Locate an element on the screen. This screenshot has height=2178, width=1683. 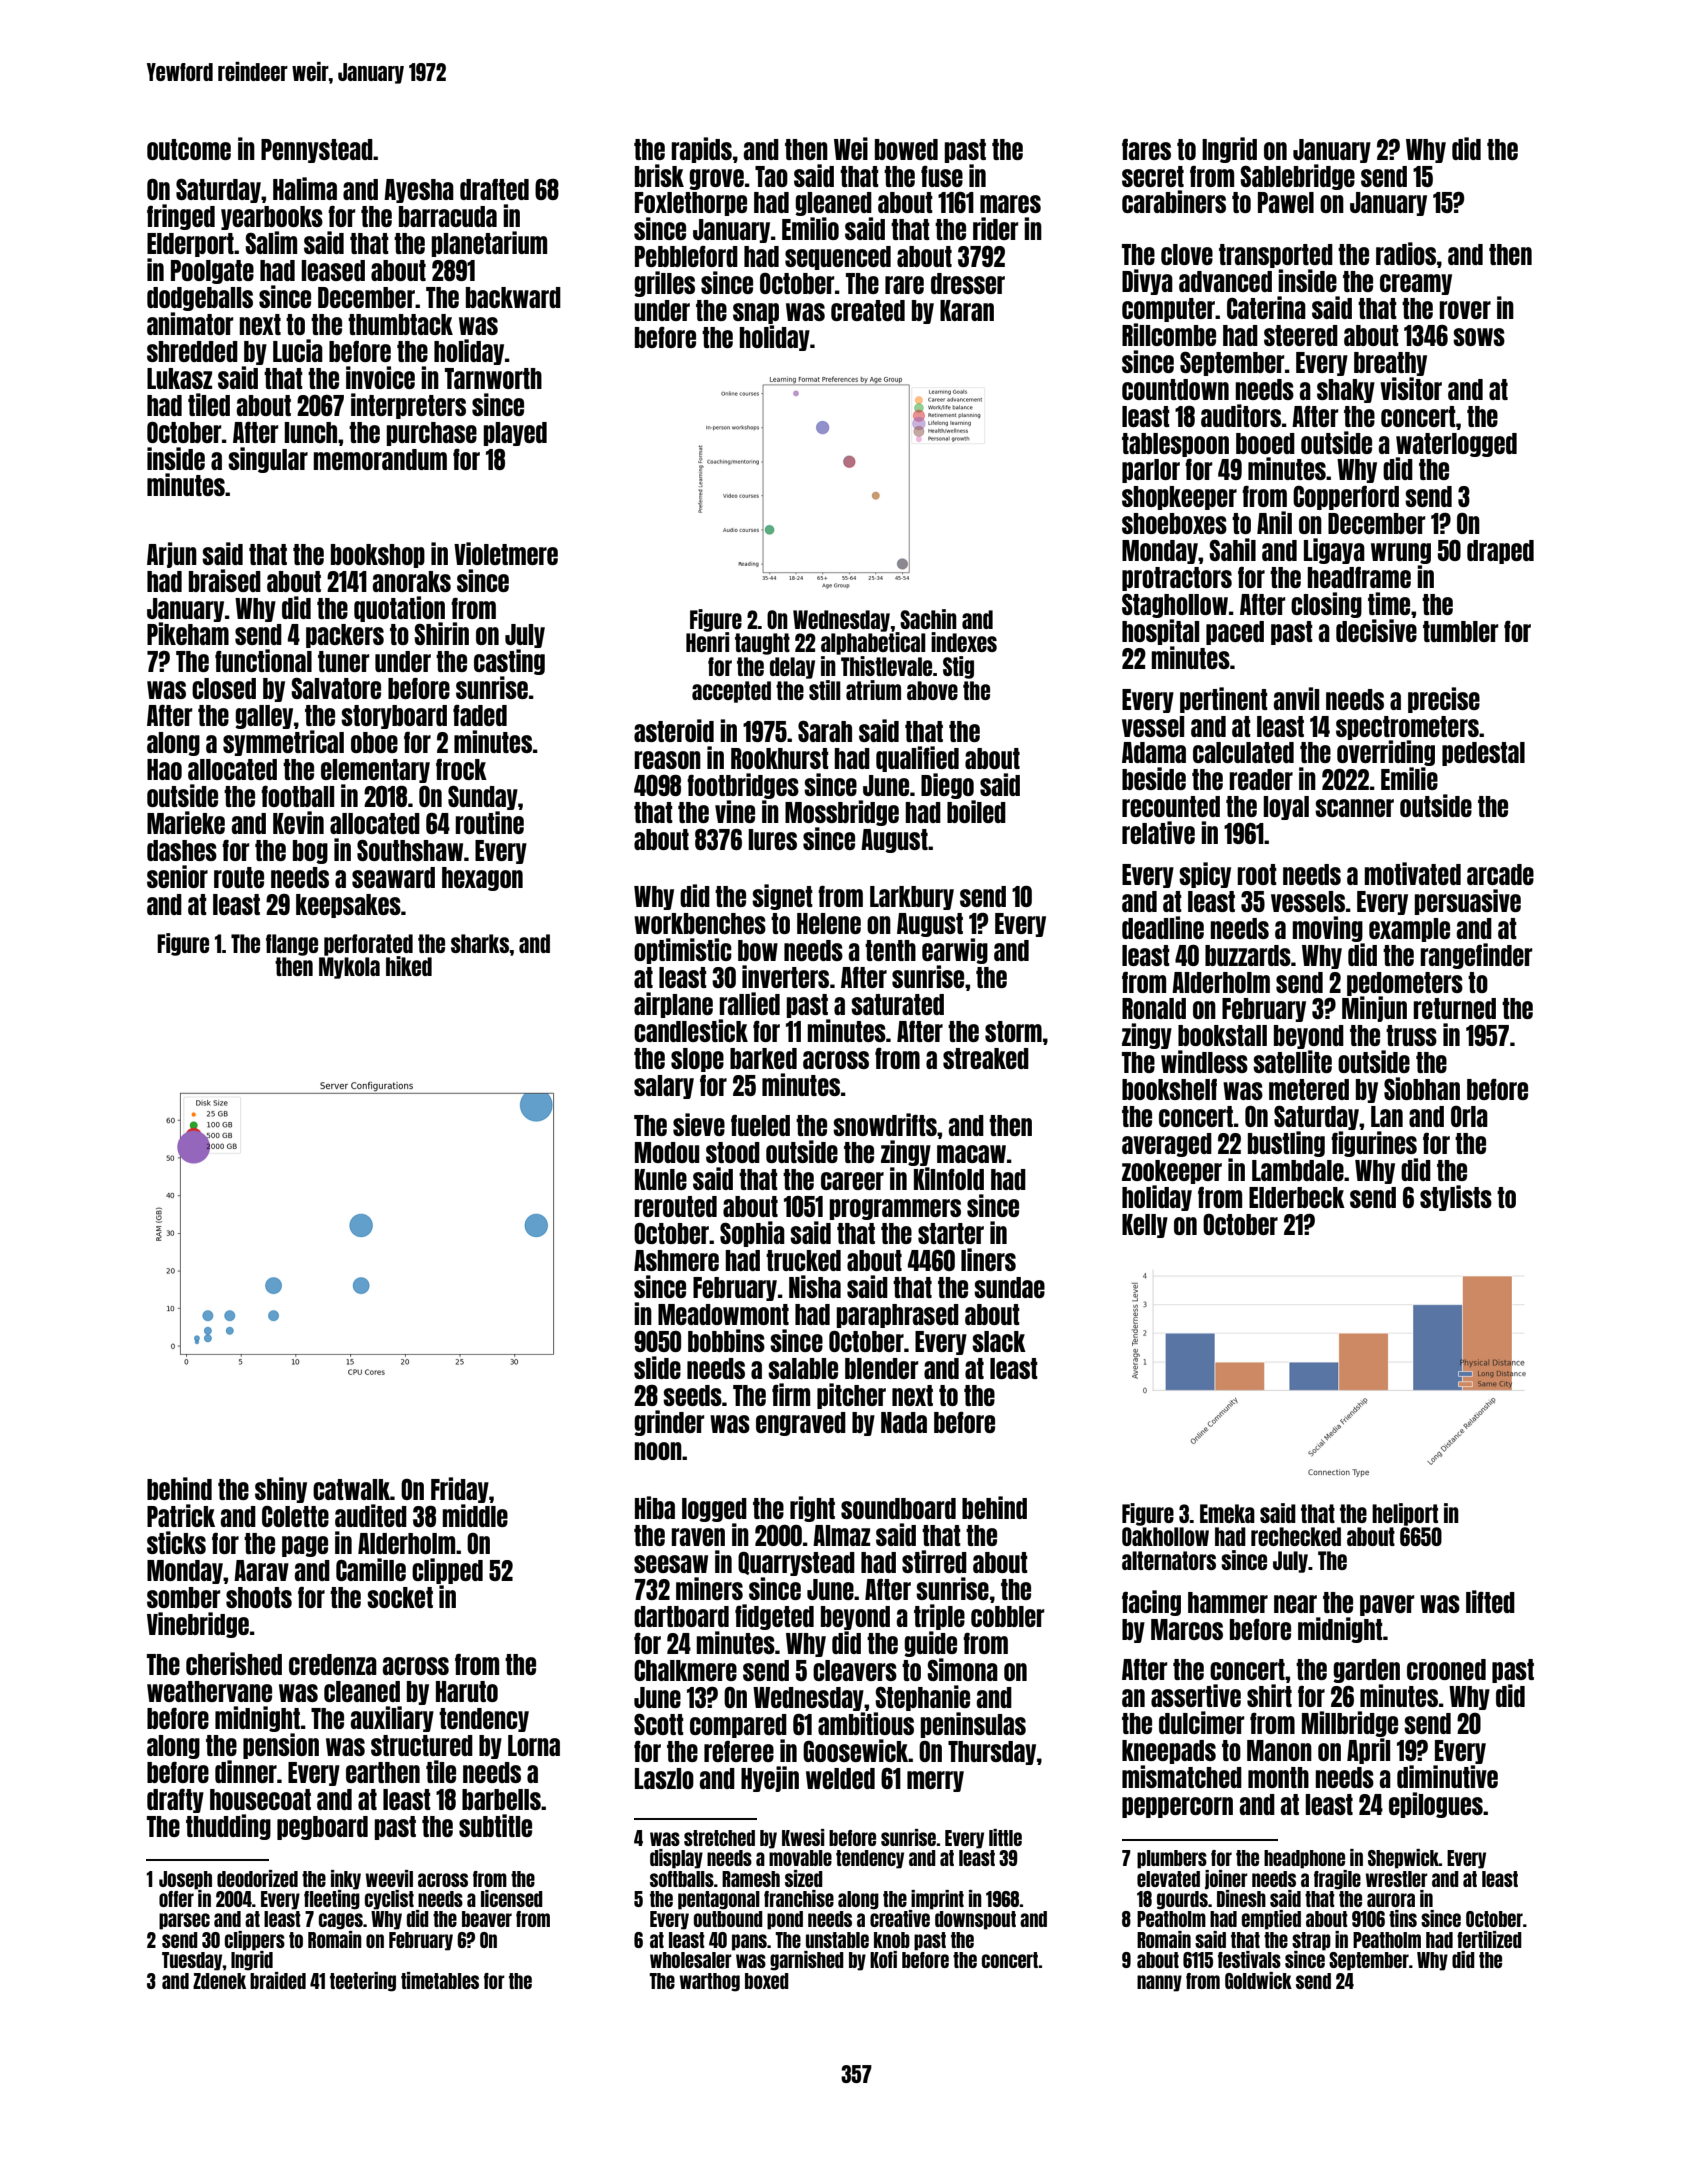
Sablebridge is located at coordinates (1297, 177).
